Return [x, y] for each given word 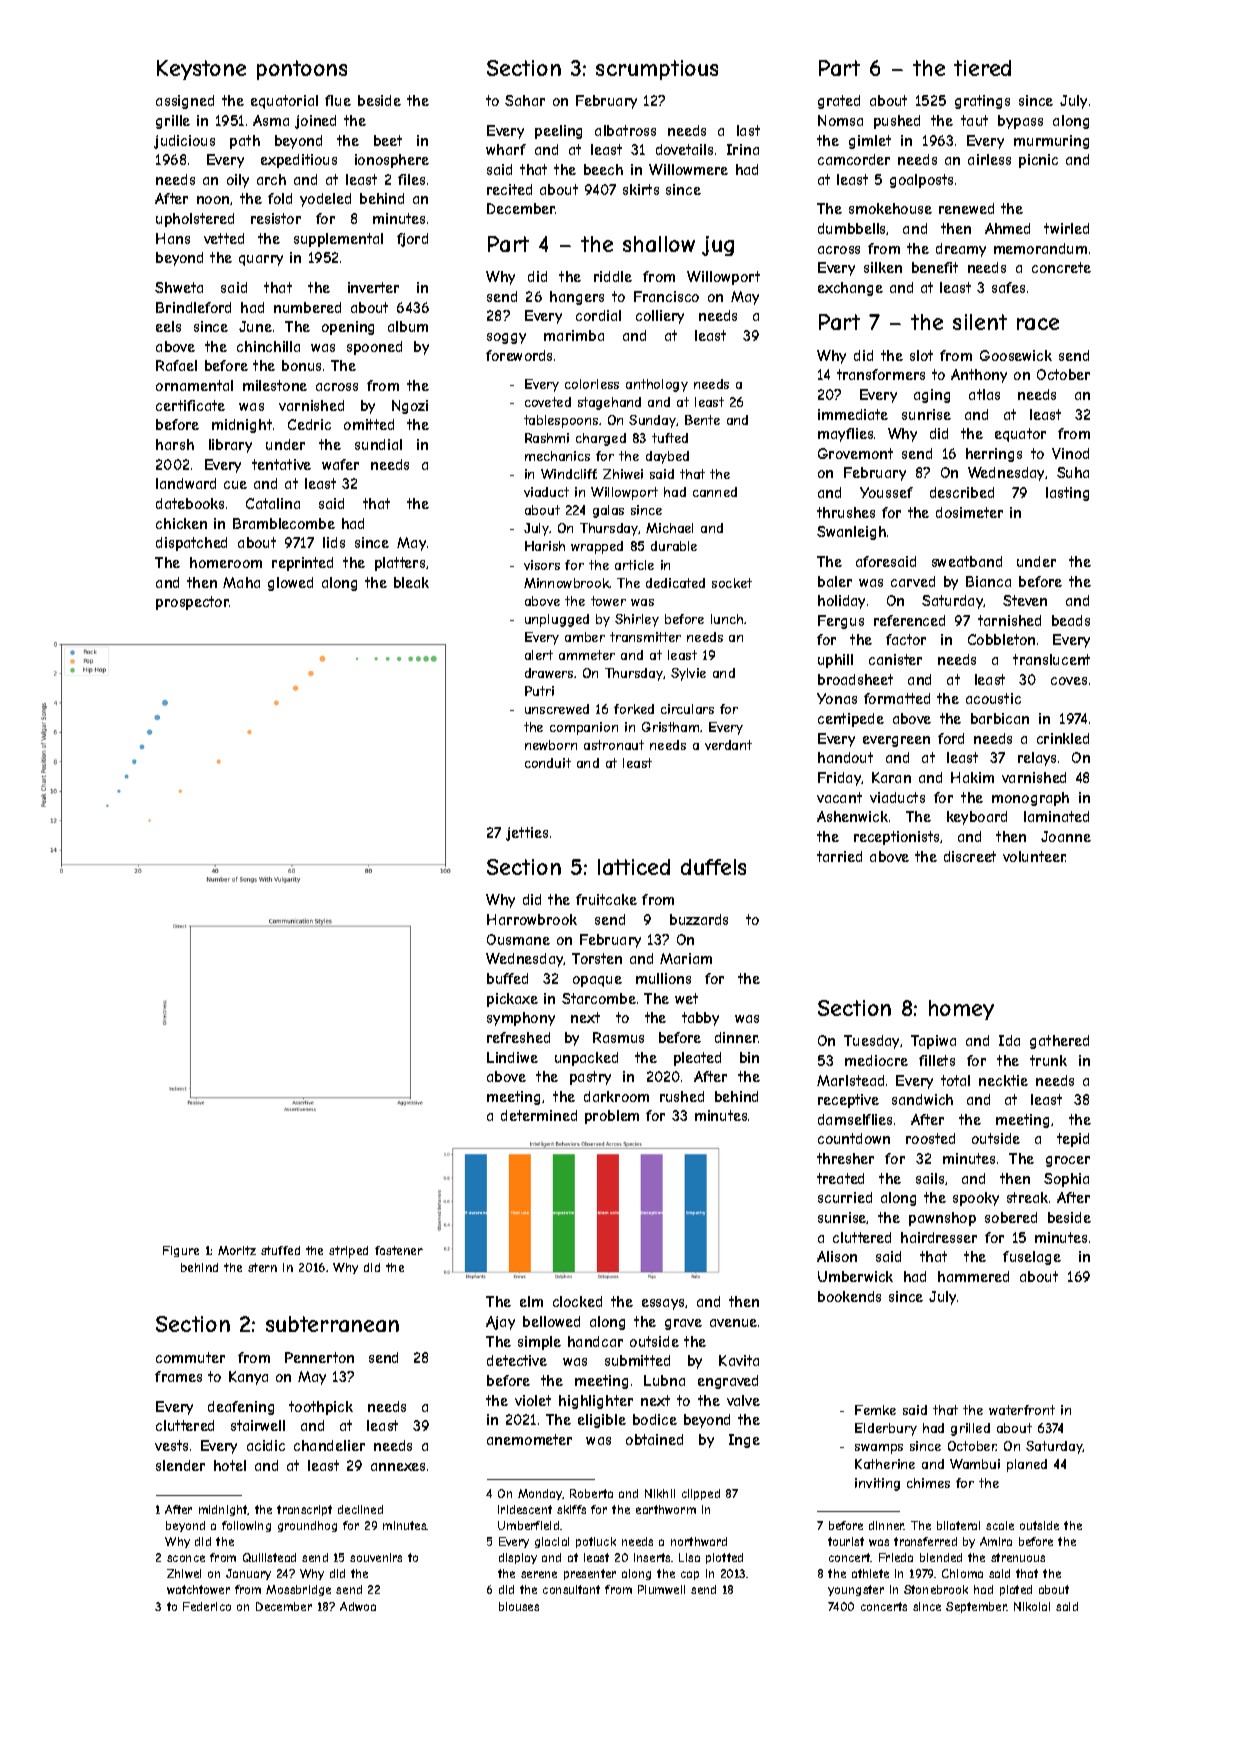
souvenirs [376, 1557]
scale [1000, 1525]
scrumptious [657, 70]
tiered [982, 68]
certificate [190, 405]
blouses [519, 1606]
